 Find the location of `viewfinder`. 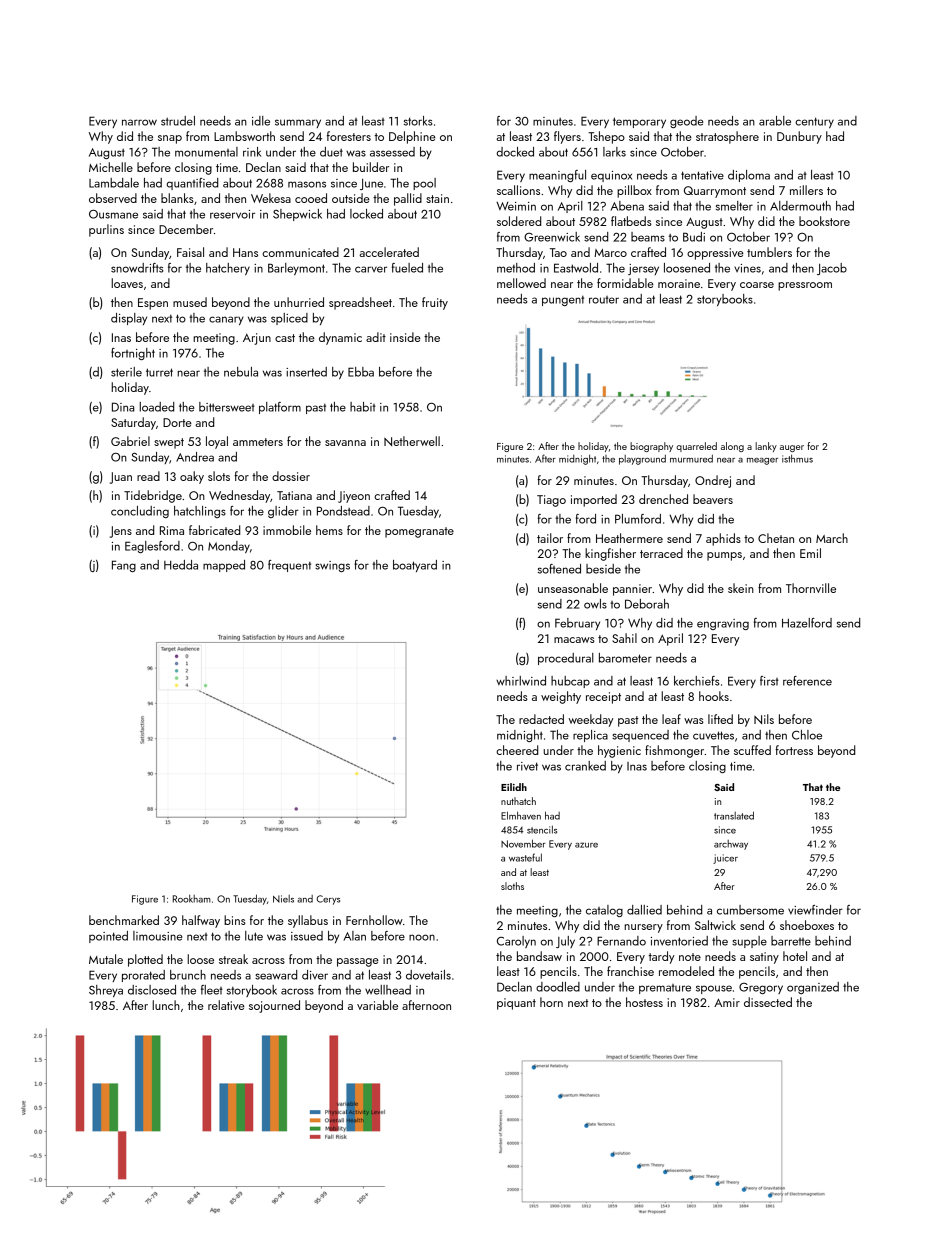

viewfinder is located at coordinates (815, 910).
